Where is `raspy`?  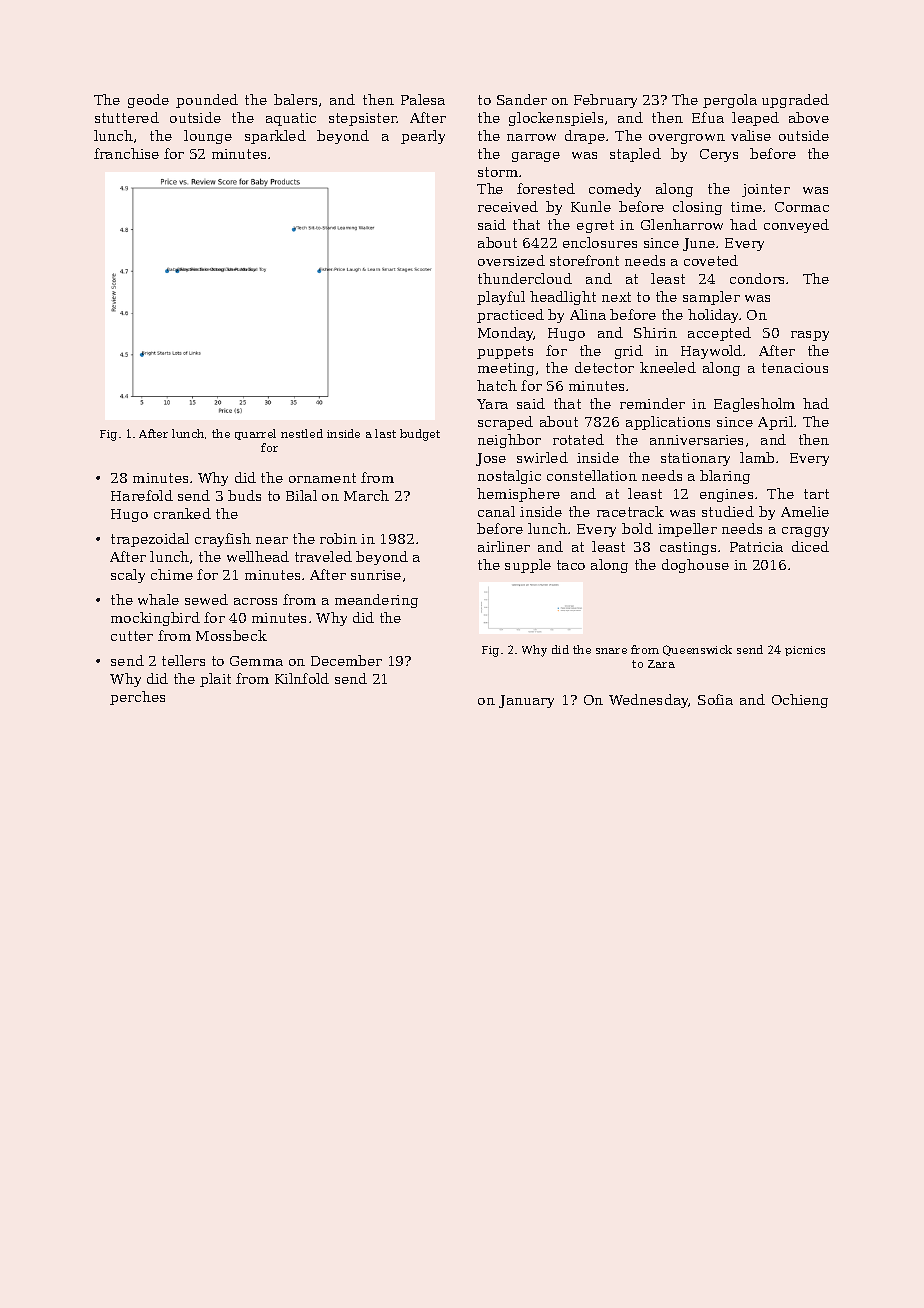
raspy is located at coordinates (810, 336).
